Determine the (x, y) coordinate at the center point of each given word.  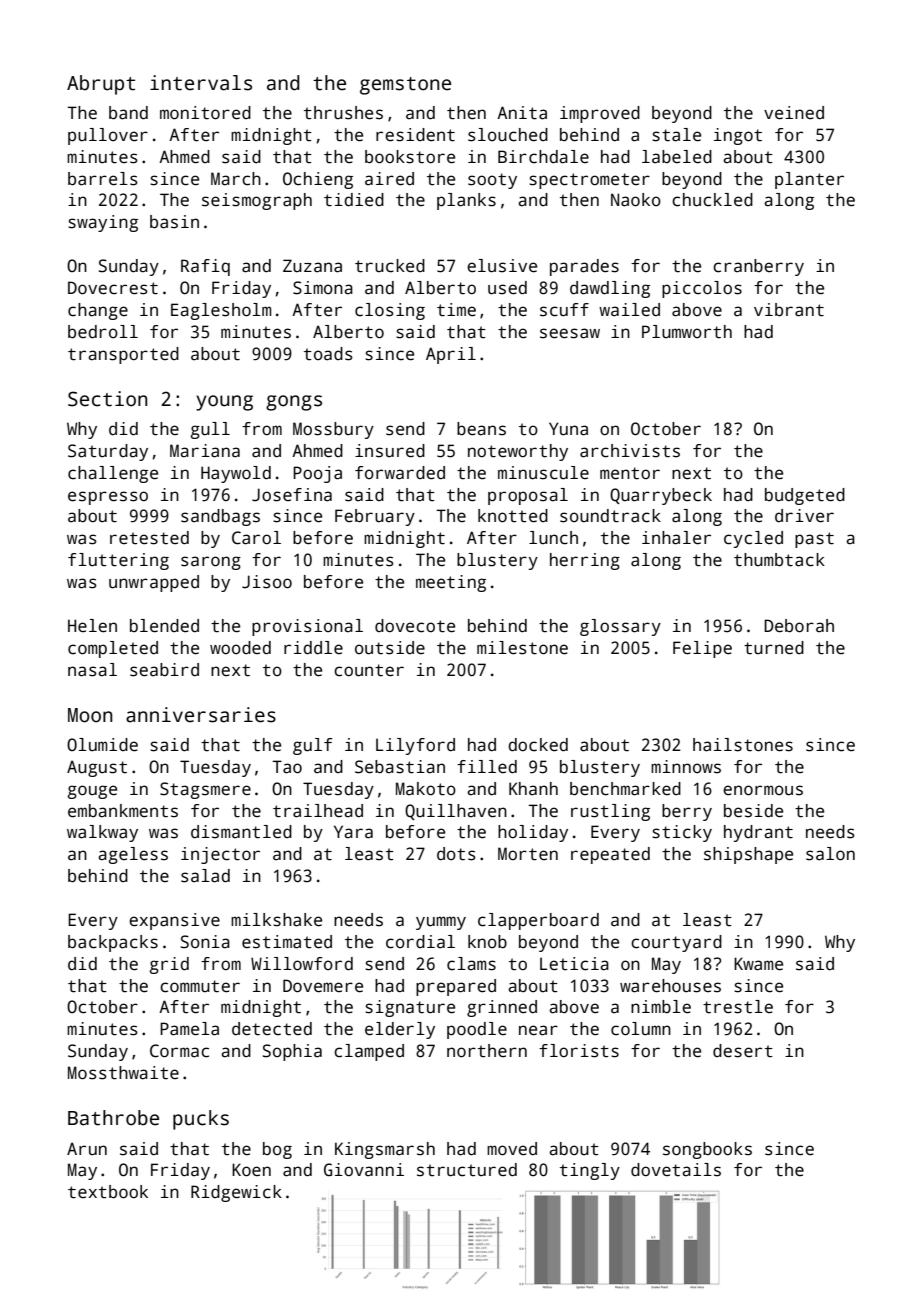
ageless (133, 855)
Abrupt (101, 85)
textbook (108, 1192)
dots (456, 854)
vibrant (789, 310)
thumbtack (779, 560)
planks (466, 201)
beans (481, 429)
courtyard (676, 943)
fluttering (118, 561)
